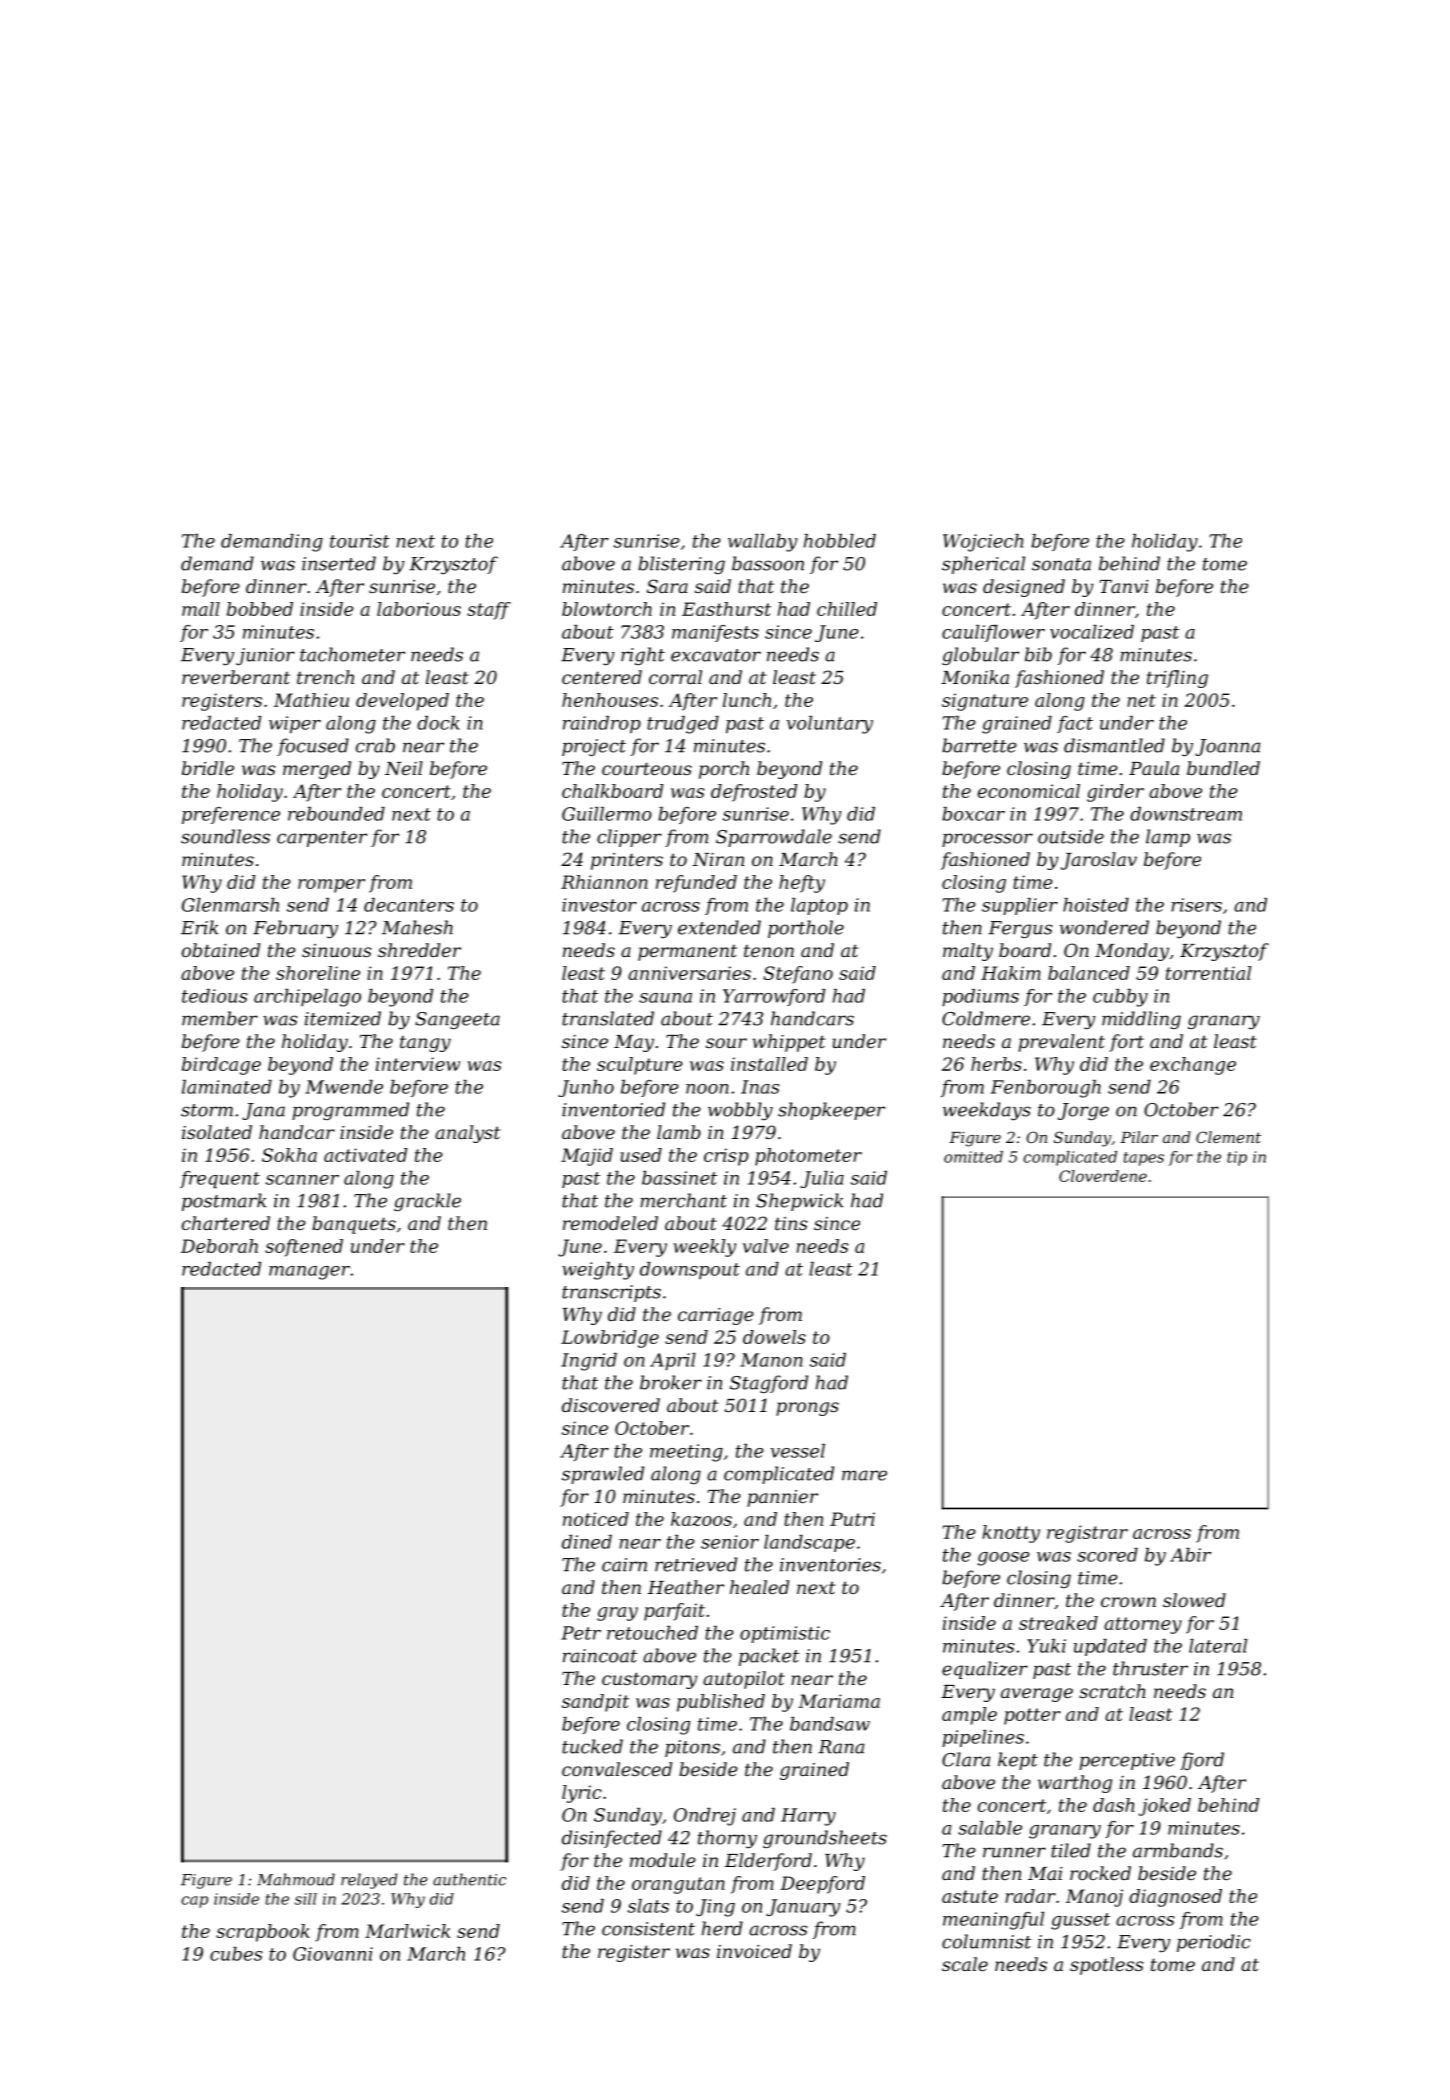 The image size is (1450, 2100). I want to click on Mahmoud, so click(296, 1879).
